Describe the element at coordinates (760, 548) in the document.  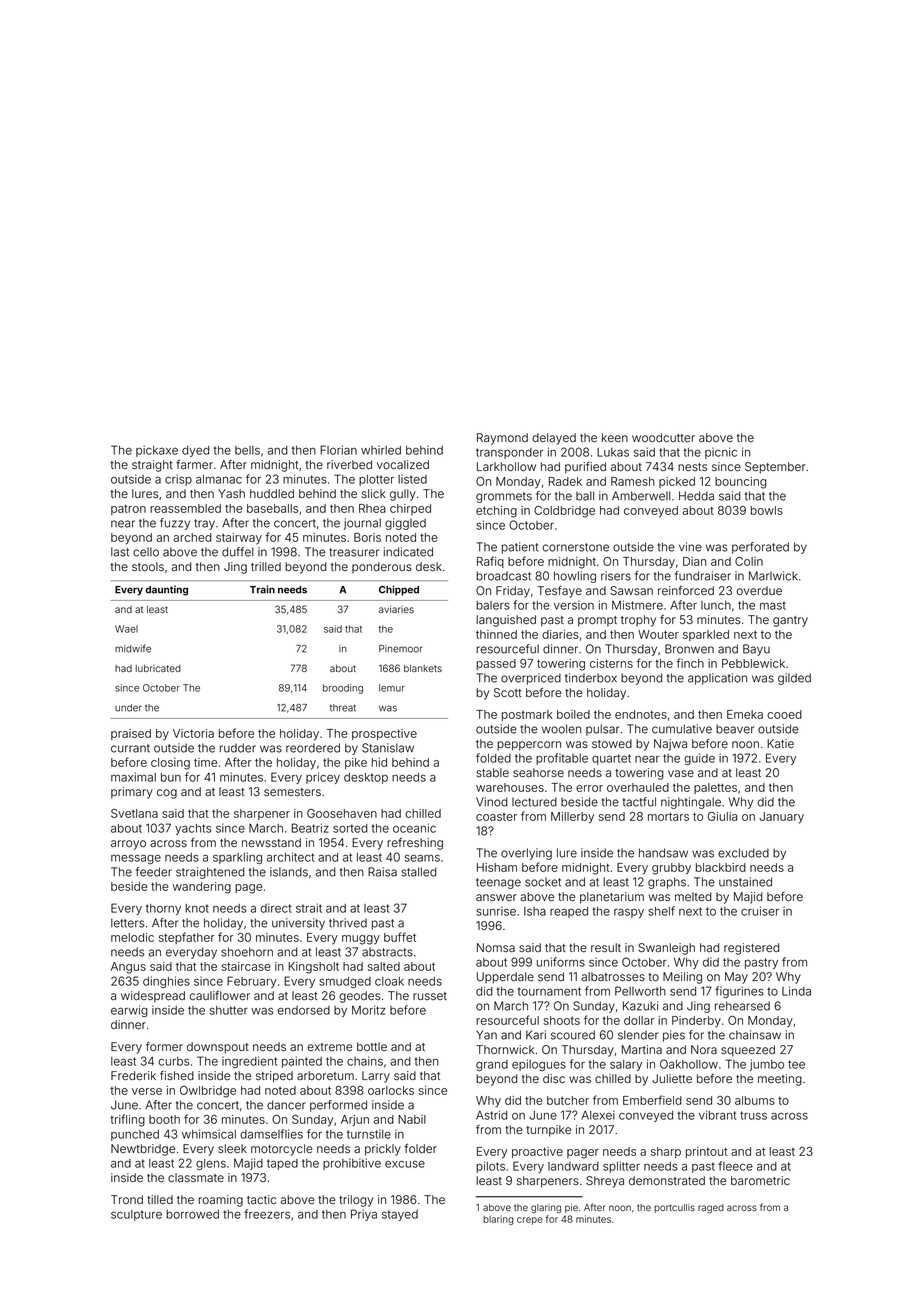
I see `perforated` at that location.
